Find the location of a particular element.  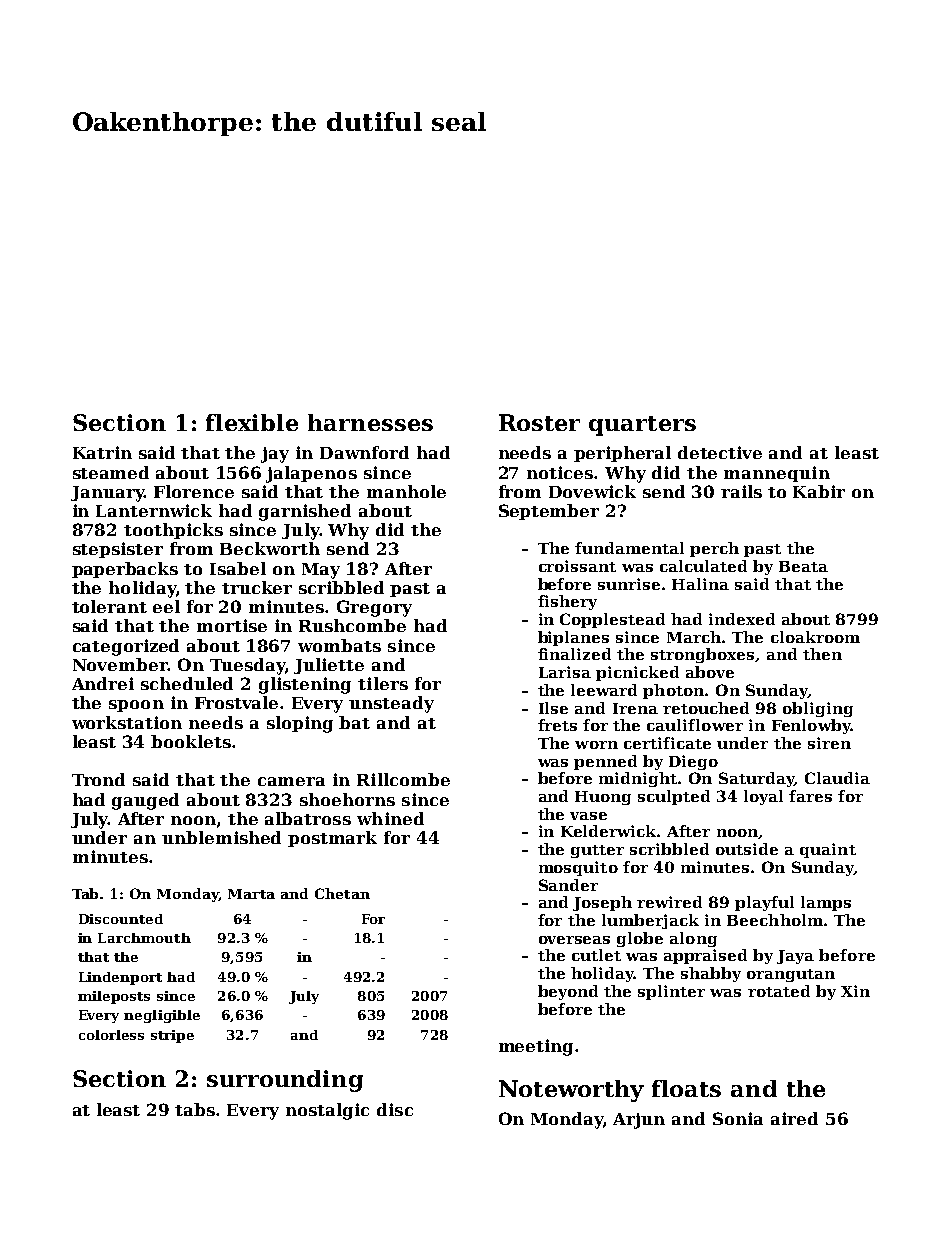

stripe is located at coordinates (172, 1036).
